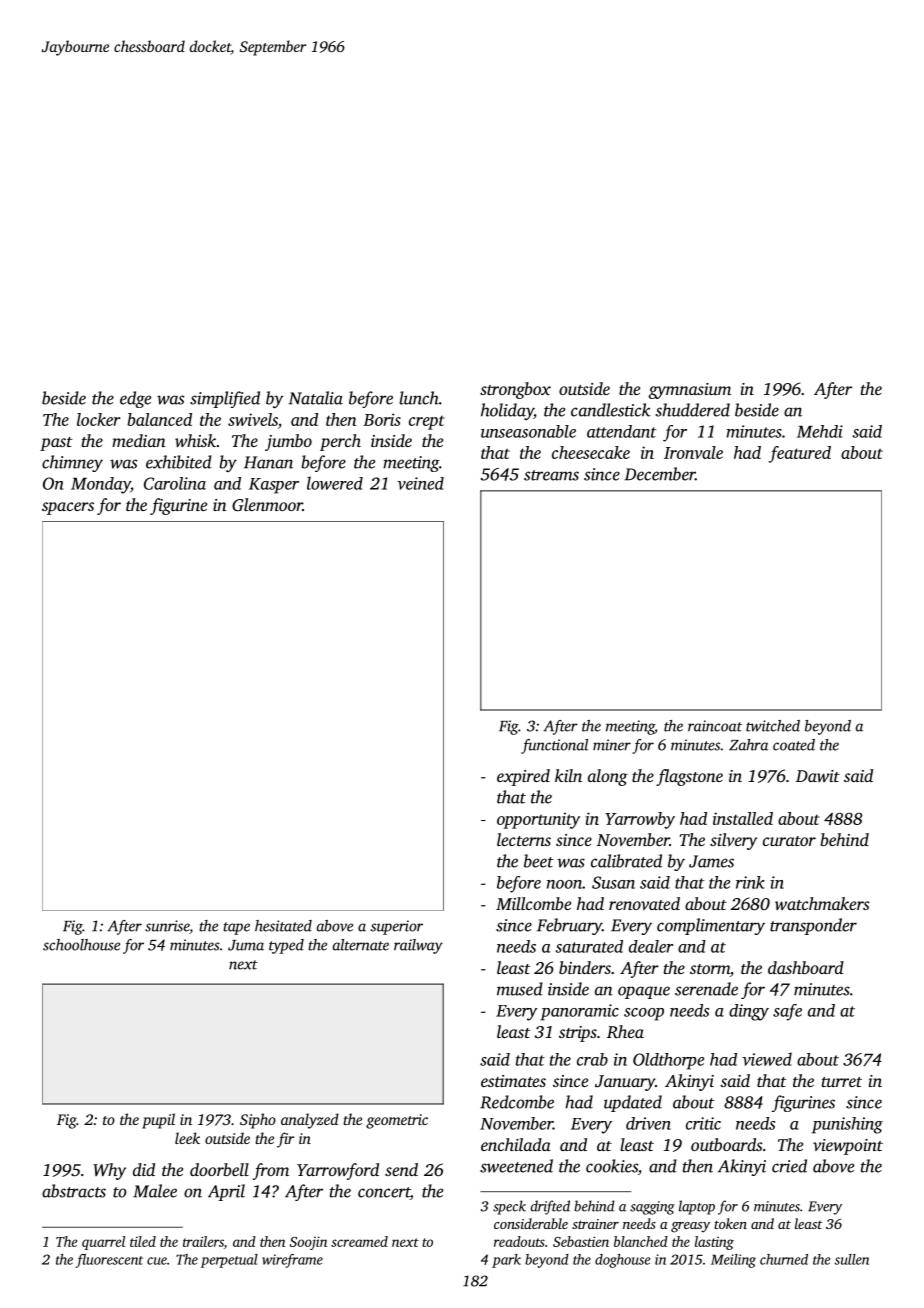  Describe the element at coordinates (538, 820) in the screenshot. I see `opportunity` at that location.
